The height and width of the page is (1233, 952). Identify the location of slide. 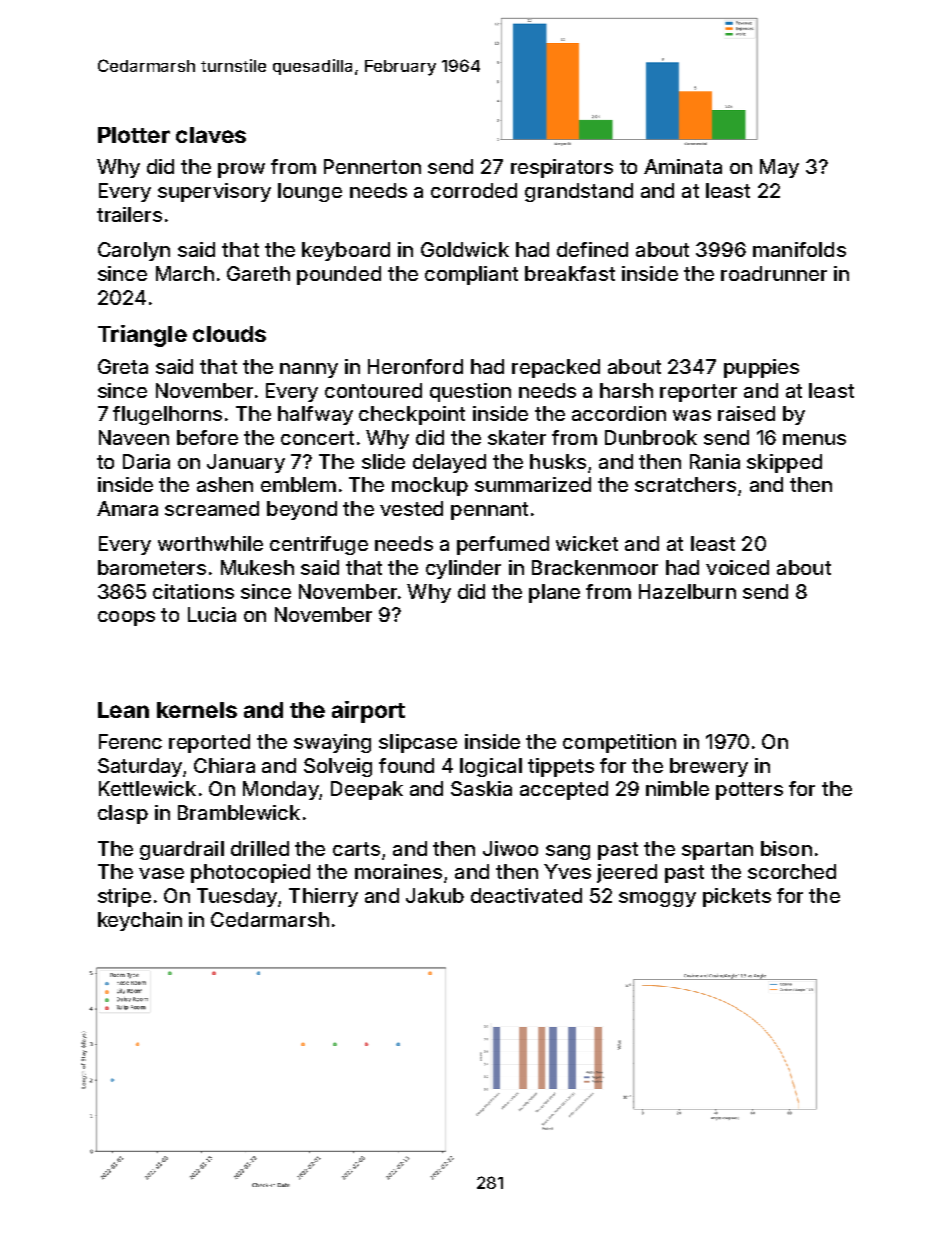
(383, 461).
